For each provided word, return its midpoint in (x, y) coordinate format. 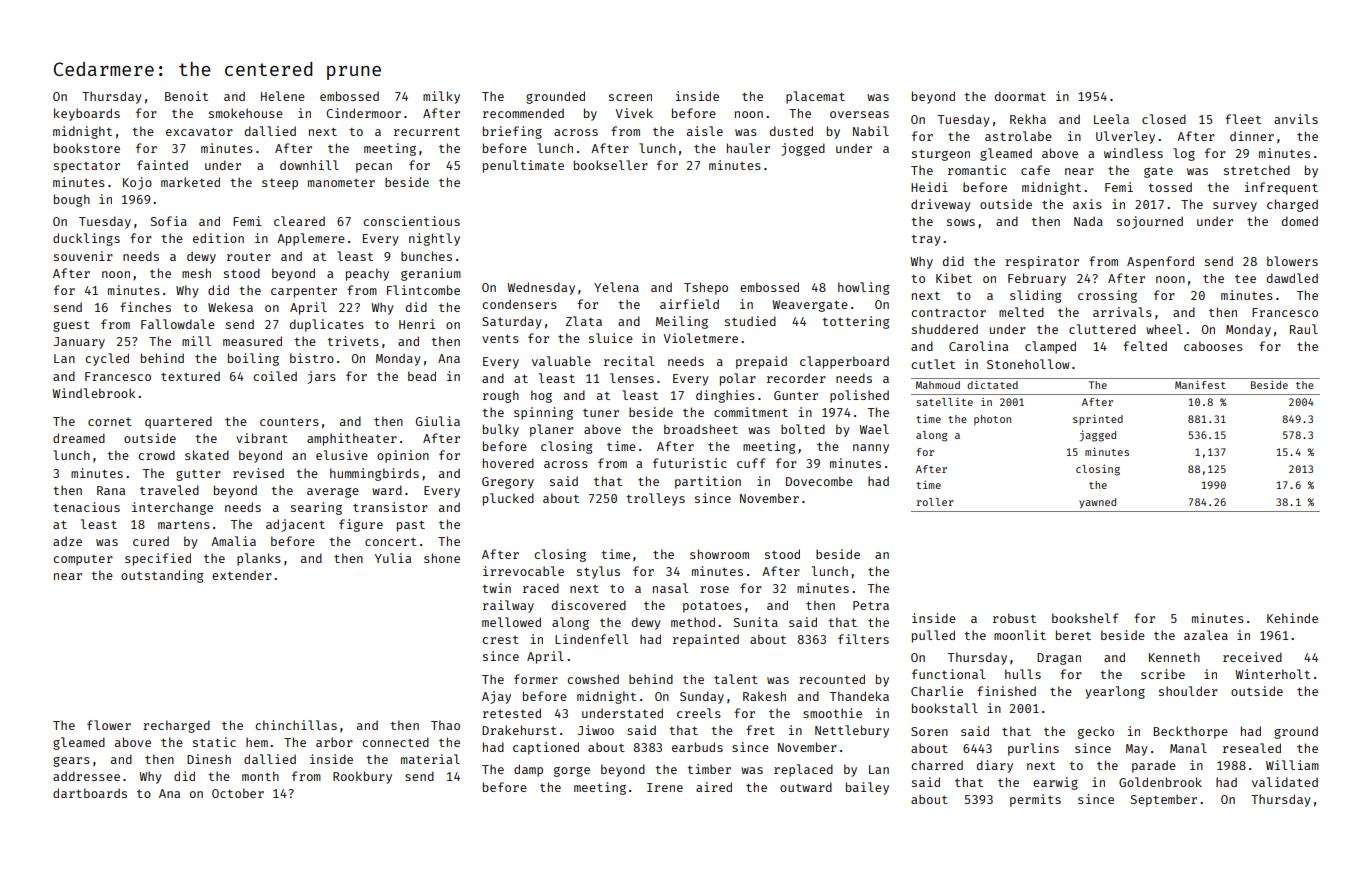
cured (151, 541)
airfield (689, 304)
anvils (1296, 119)
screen (630, 97)
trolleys (655, 499)
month (260, 776)
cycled (107, 359)
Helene (283, 96)
